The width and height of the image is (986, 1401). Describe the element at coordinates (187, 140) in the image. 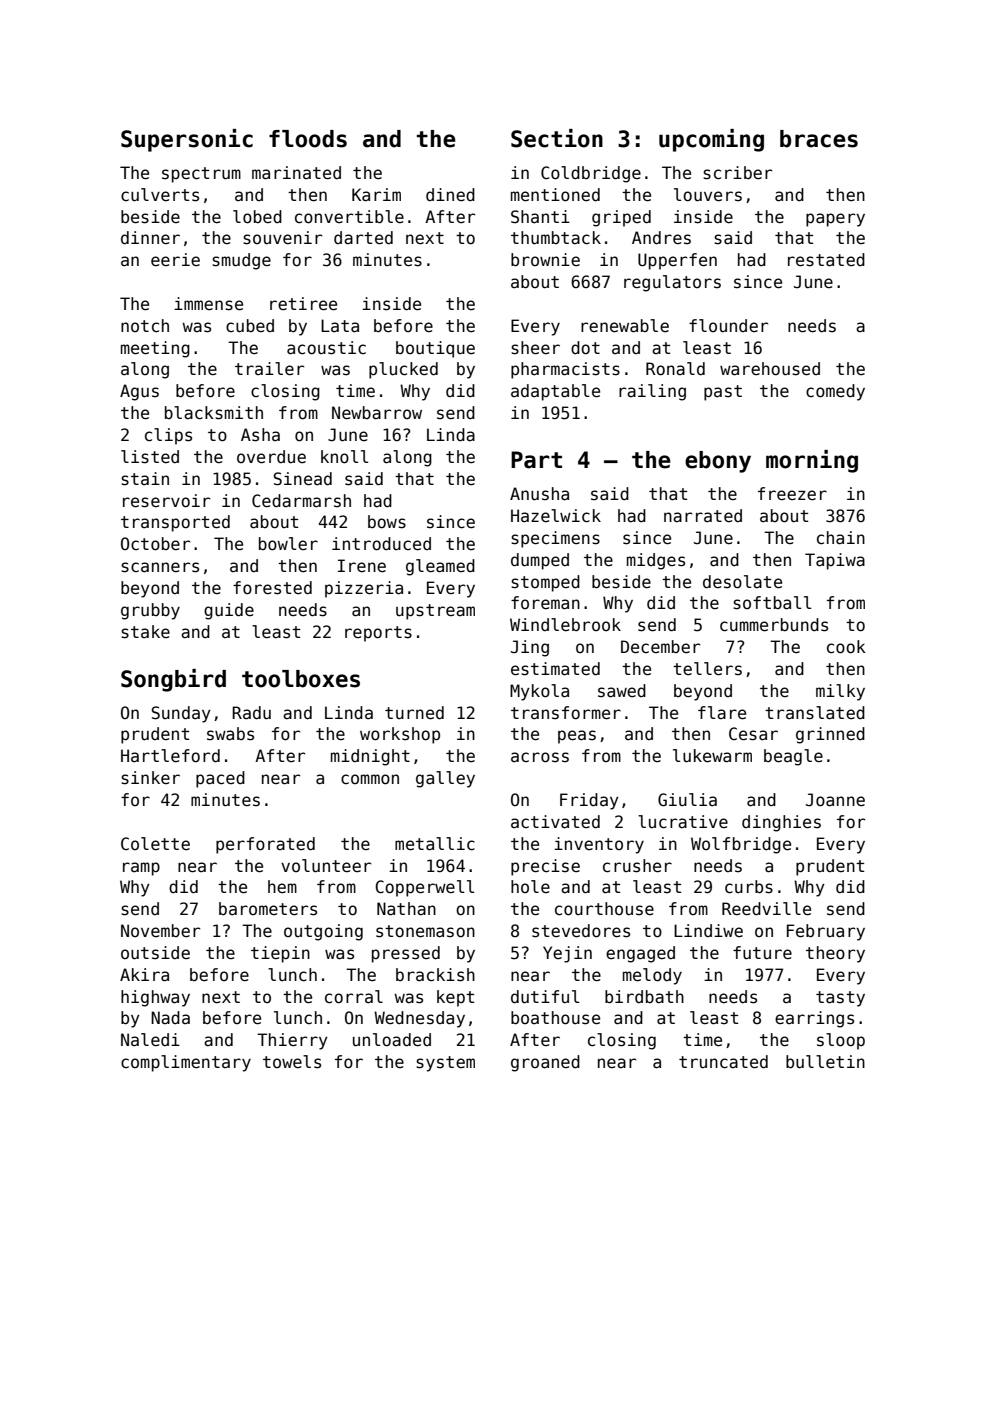

I see `Supersonic` at that location.
